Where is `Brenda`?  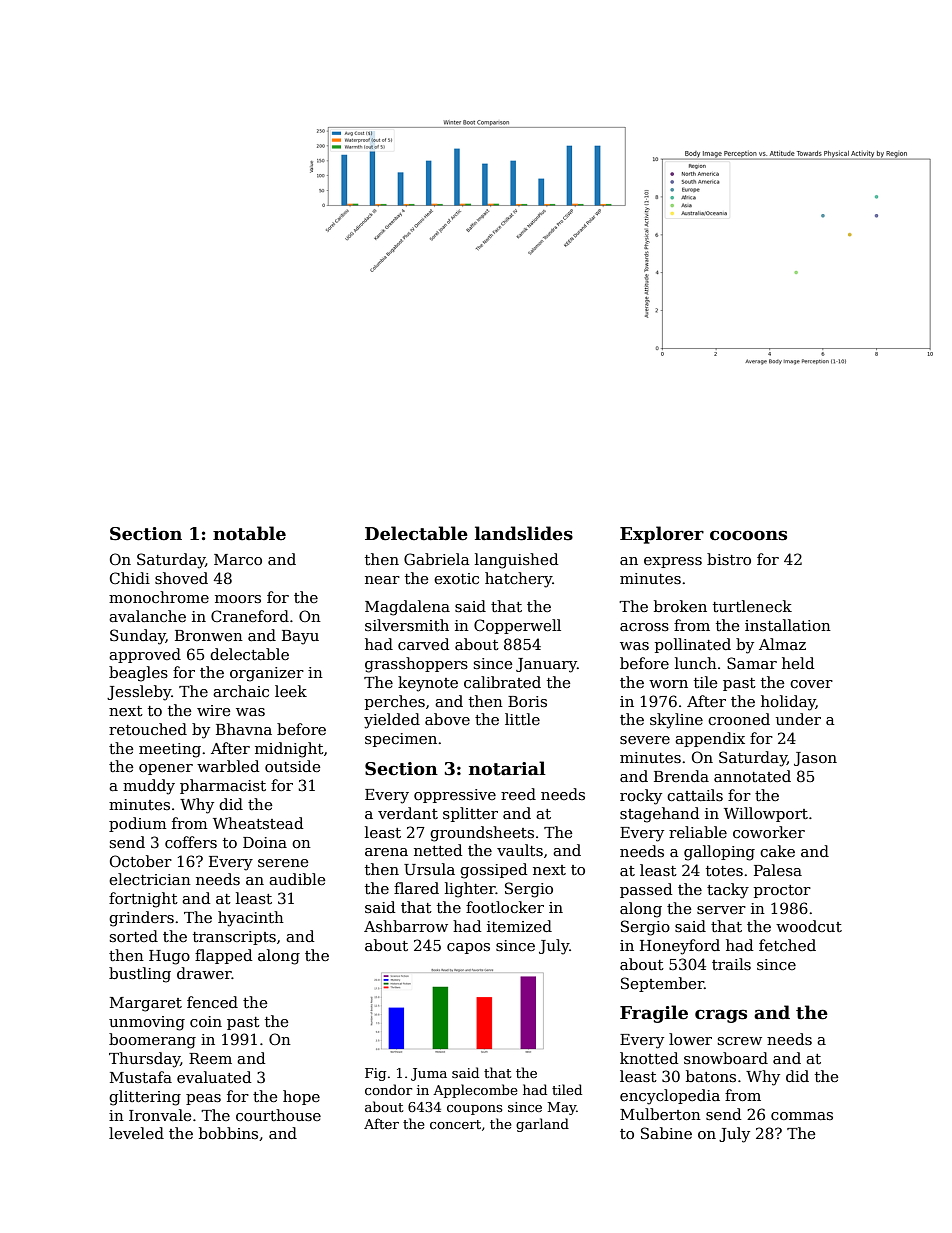 Brenda is located at coordinates (681, 776).
